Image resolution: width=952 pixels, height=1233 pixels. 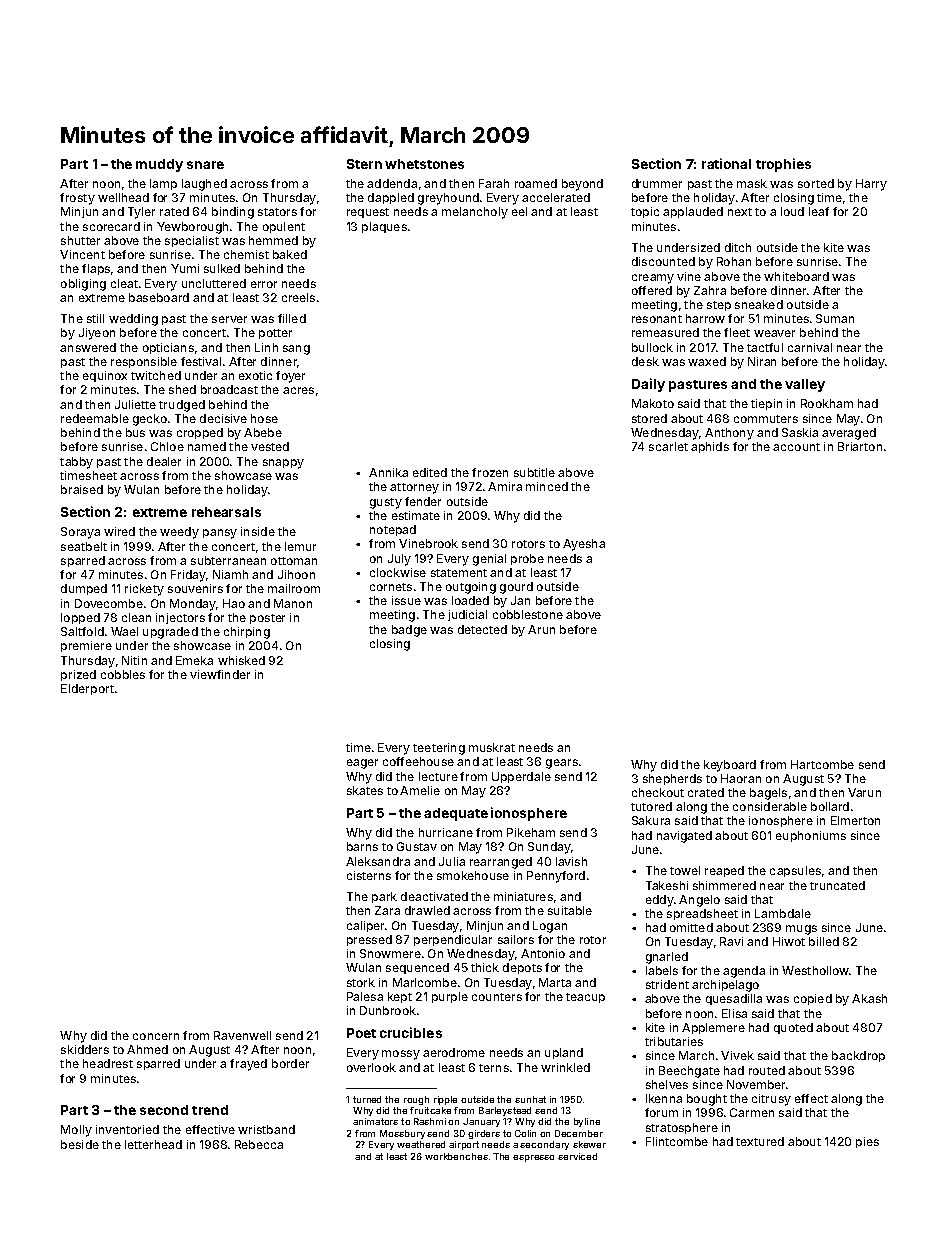 I want to click on rehearsals, so click(x=226, y=512).
